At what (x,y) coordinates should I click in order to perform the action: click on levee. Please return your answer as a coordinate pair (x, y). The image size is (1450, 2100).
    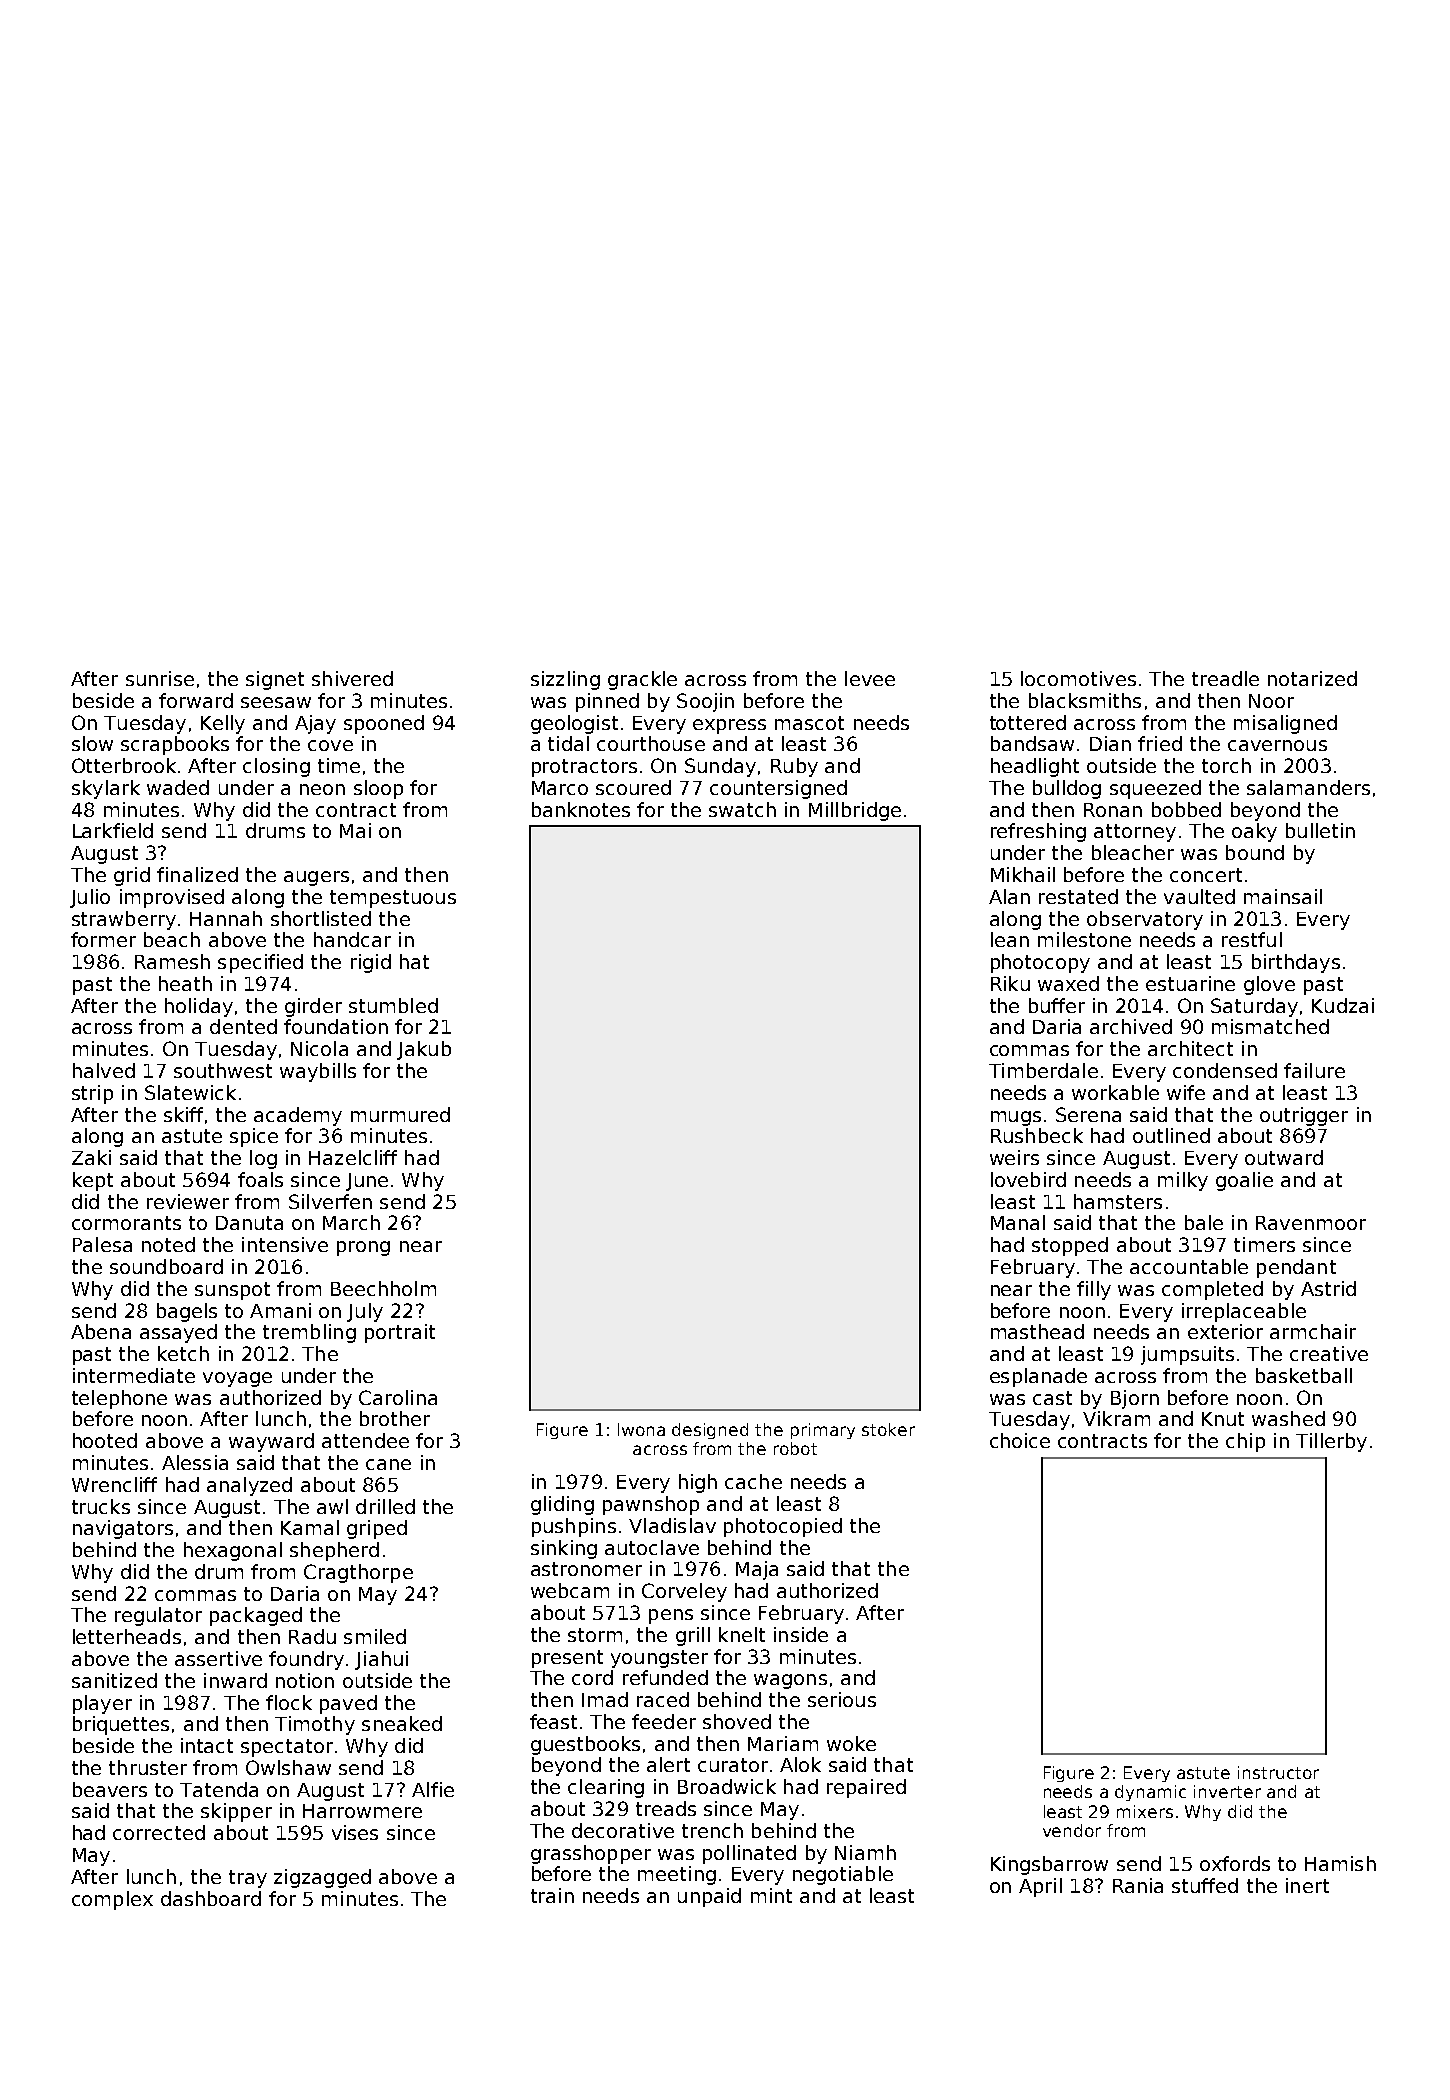
    Looking at the image, I should click on (870, 678).
